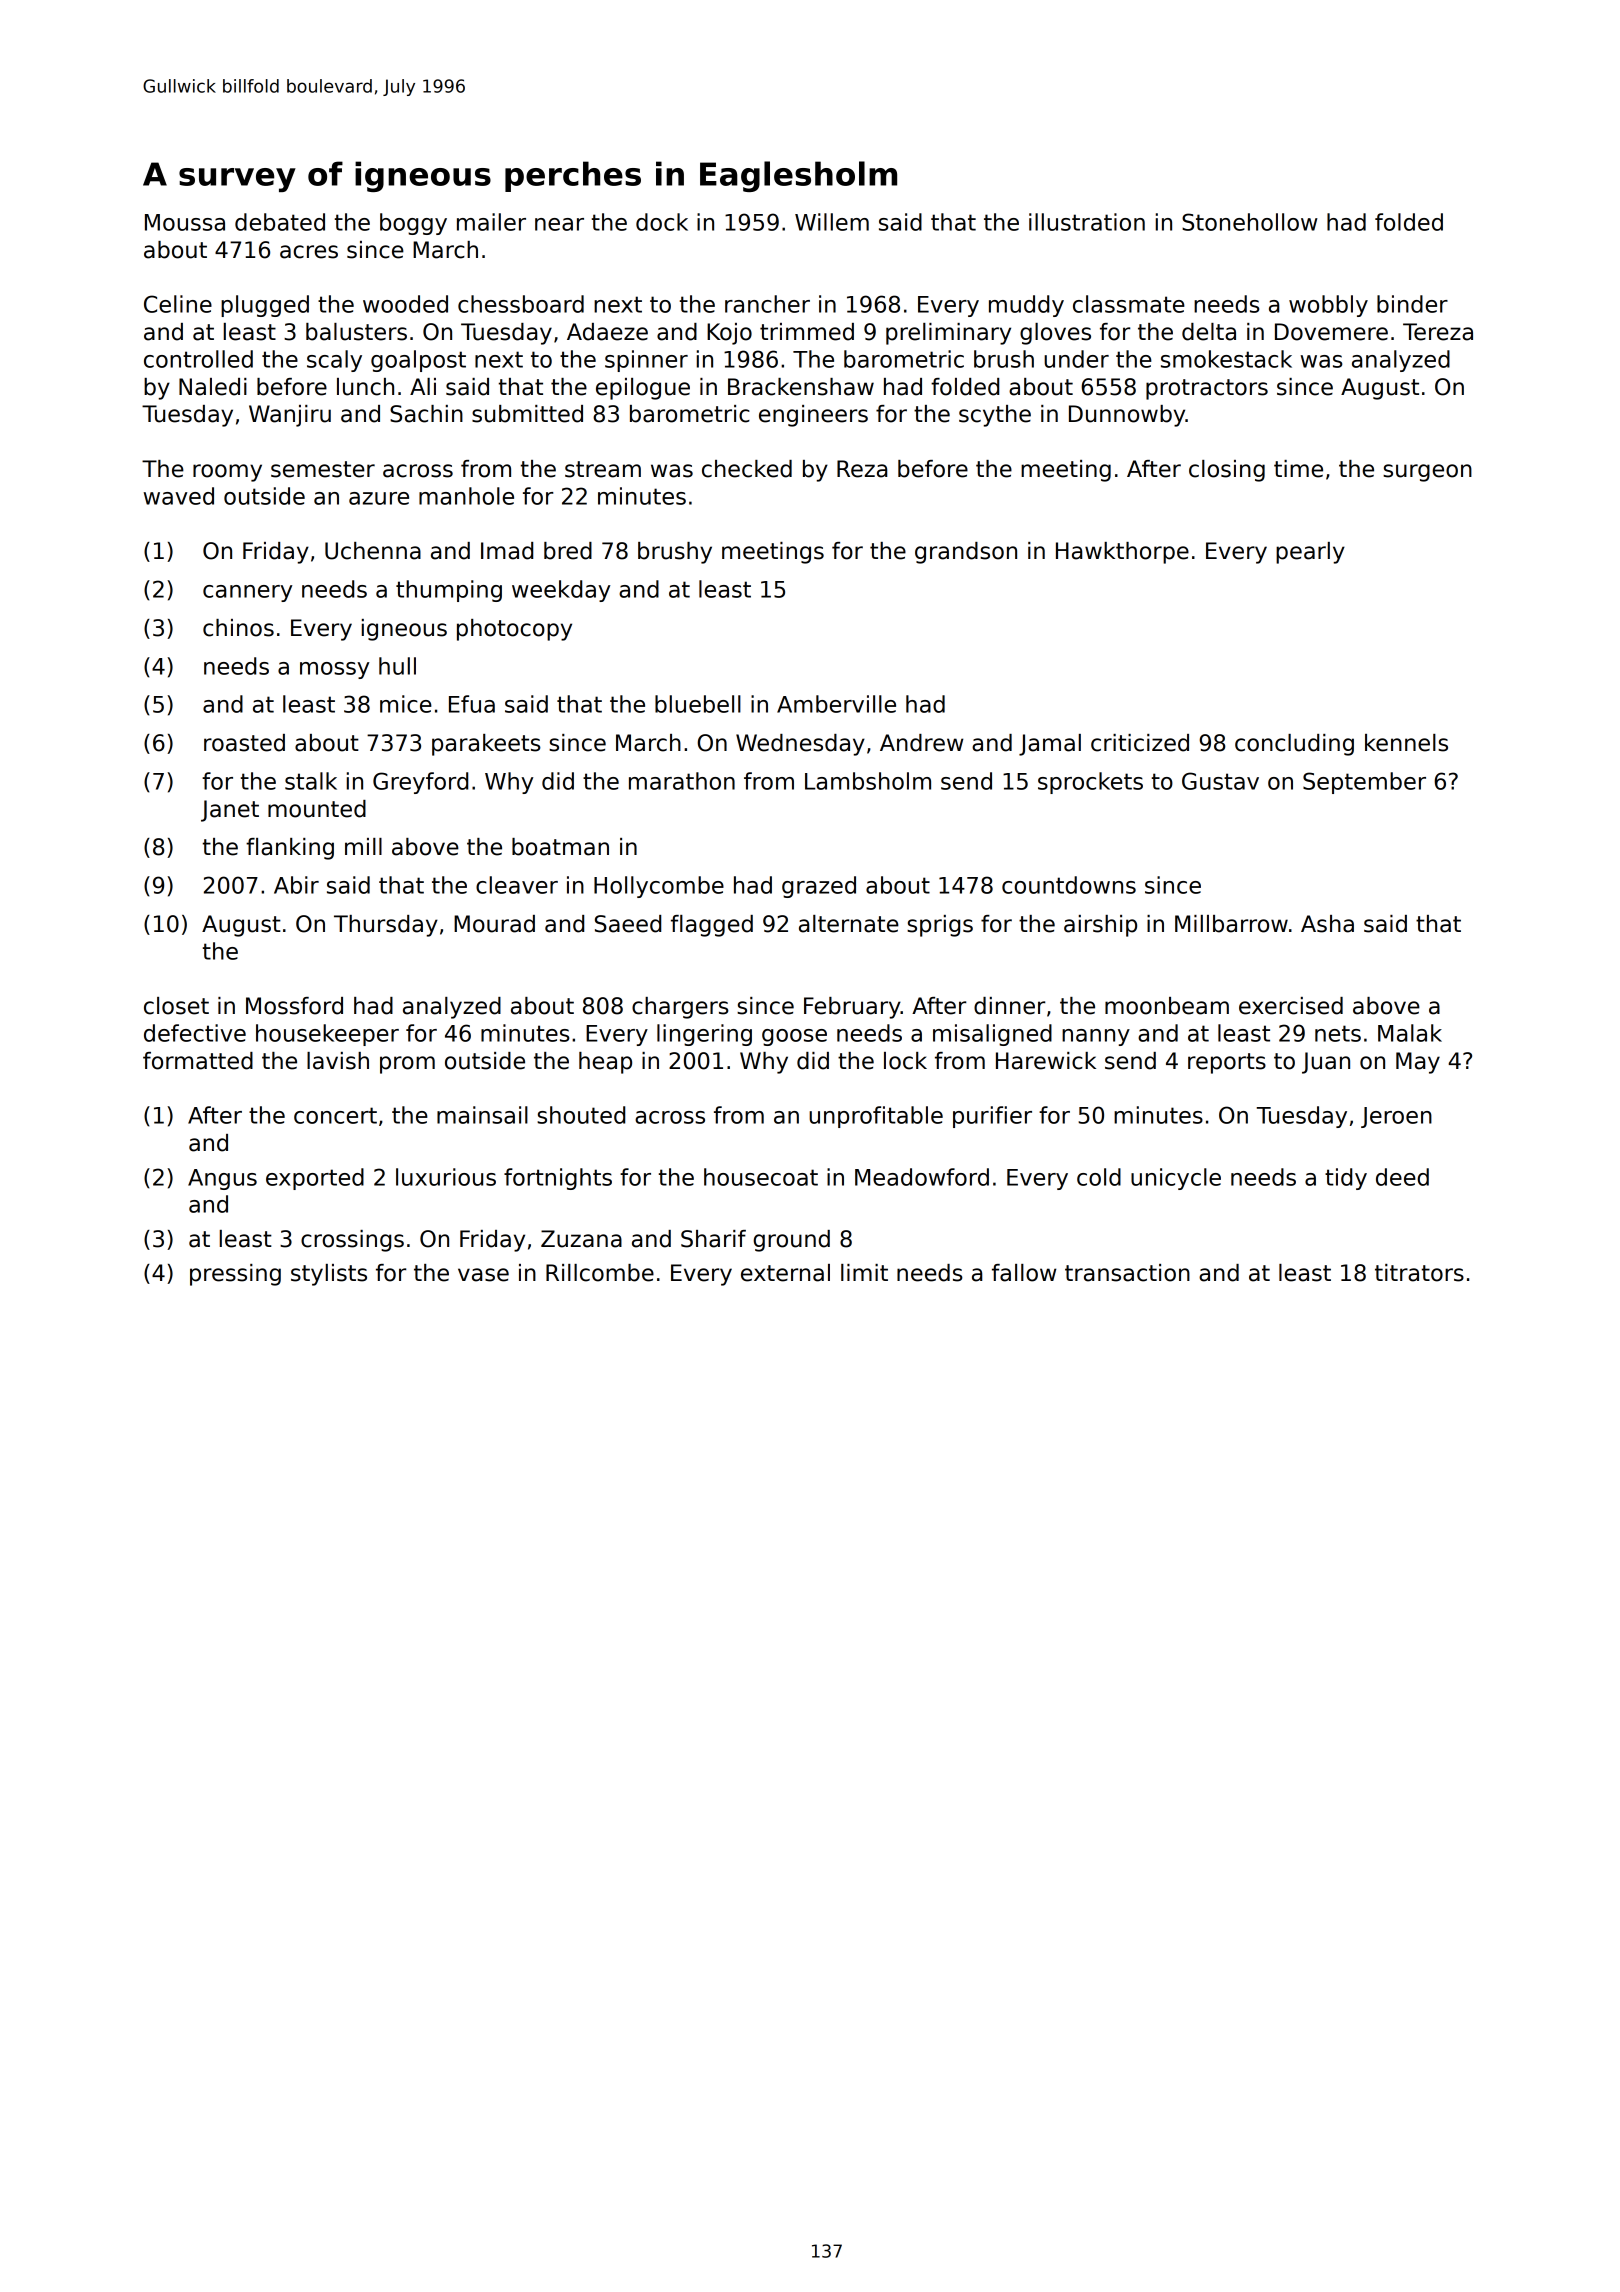  Describe the element at coordinates (992, 1117) in the image. I see `purifier` at that location.
